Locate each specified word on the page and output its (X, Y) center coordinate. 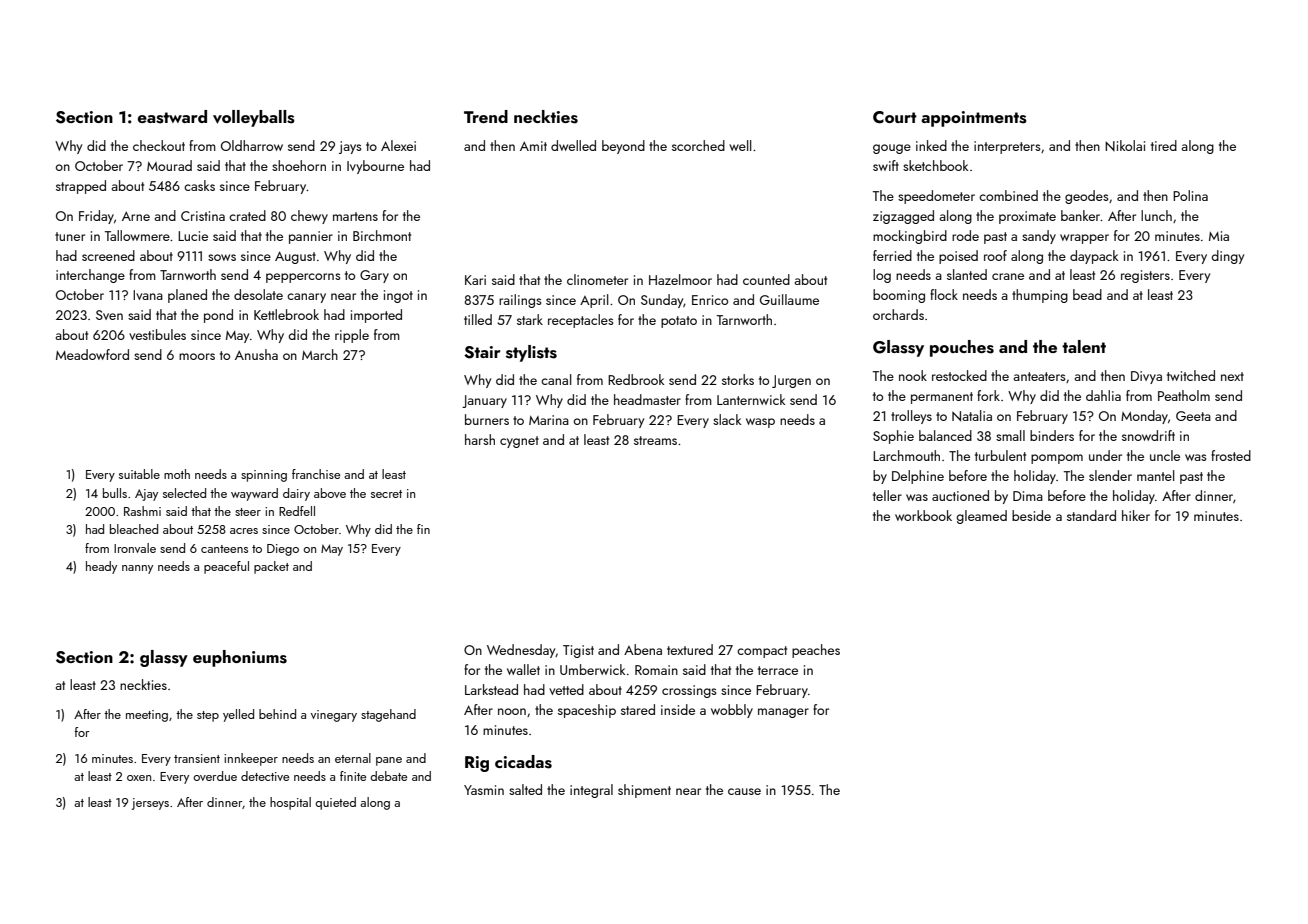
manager (783, 713)
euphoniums (240, 658)
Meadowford (92, 354)
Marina (549, 420)
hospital (290, 803)
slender (1110, 475)
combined (1008, 195)
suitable (139, 474)
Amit (533, 146)
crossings (689, 691)
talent (1084, 346)
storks (738, 379)
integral (591, 791)
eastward (172, 117)
